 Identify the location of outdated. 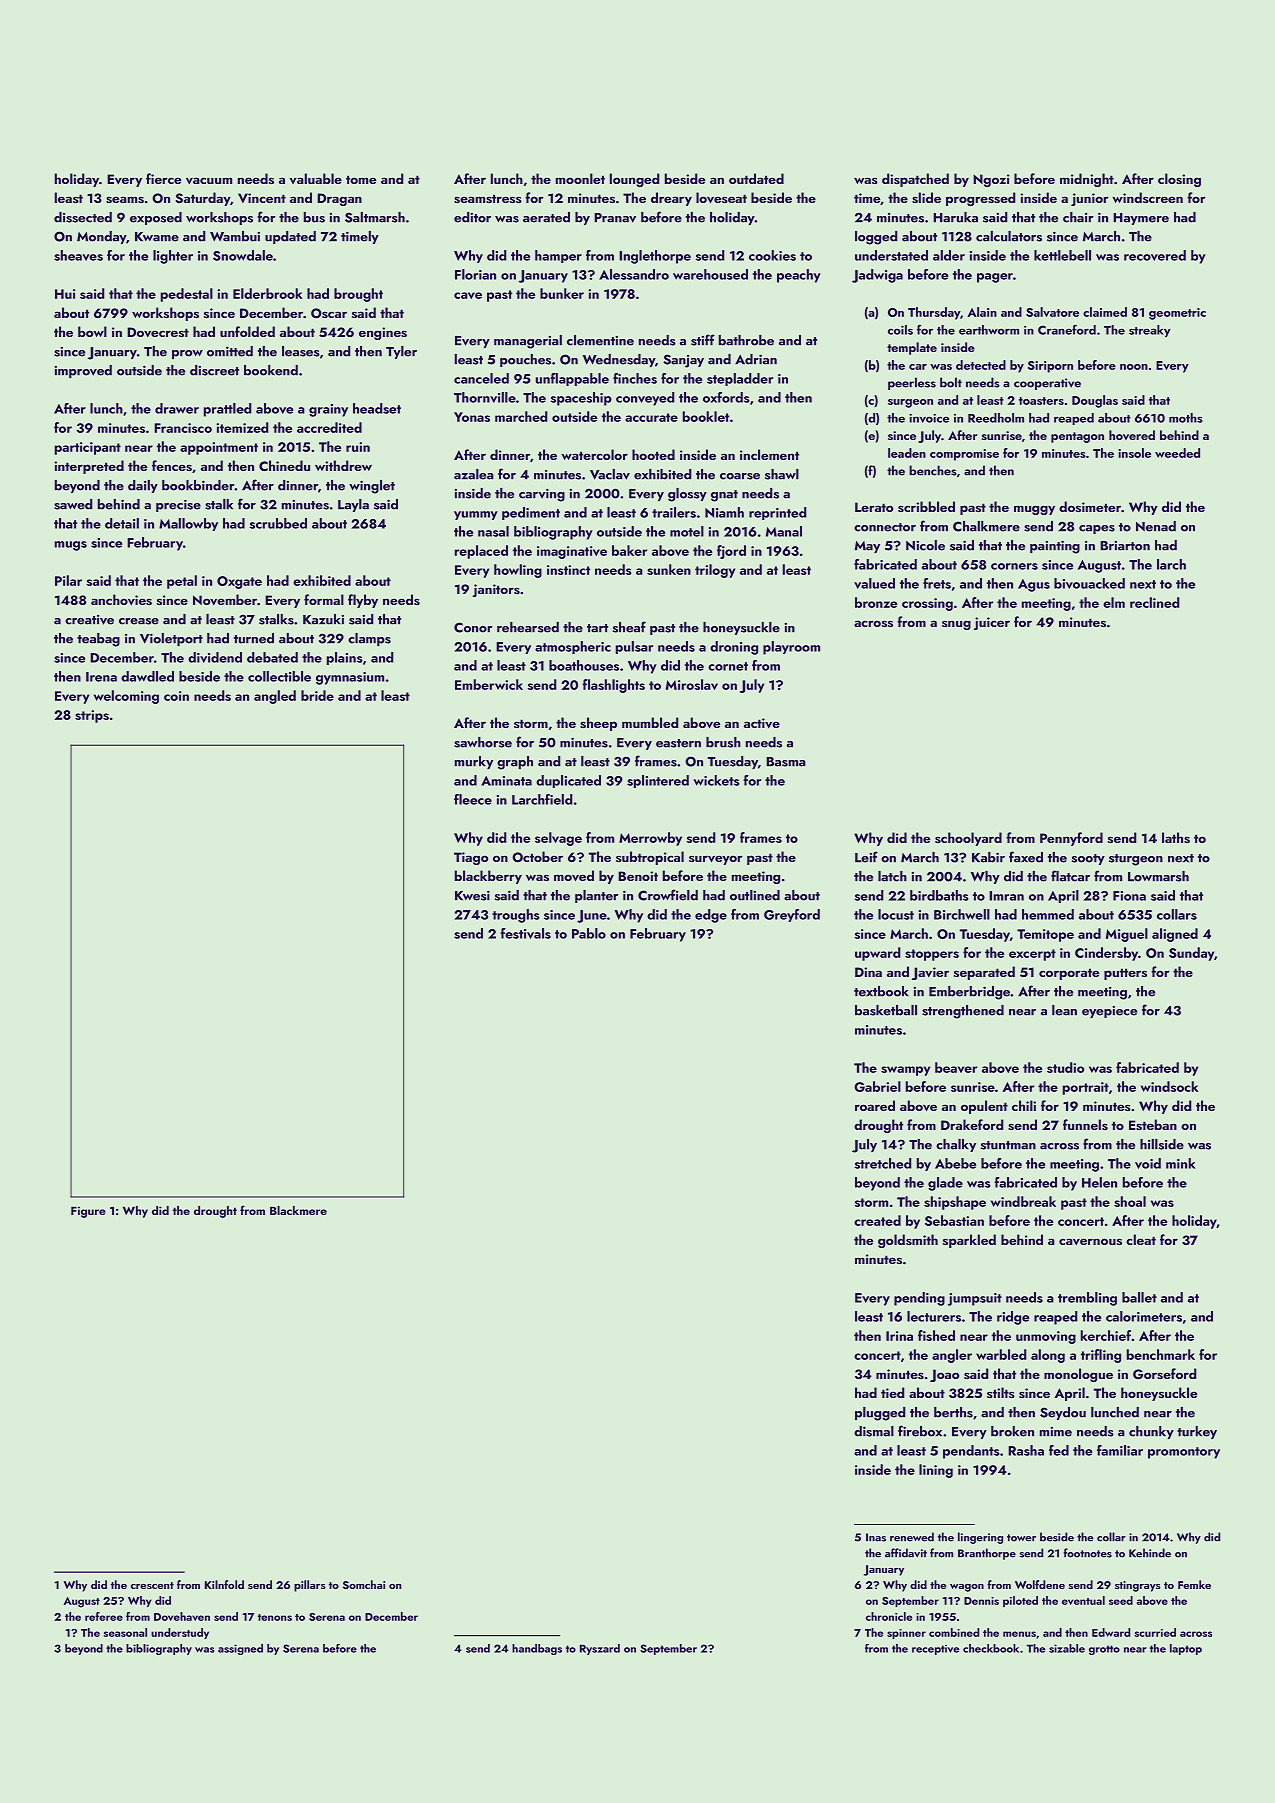
(756, 178).
